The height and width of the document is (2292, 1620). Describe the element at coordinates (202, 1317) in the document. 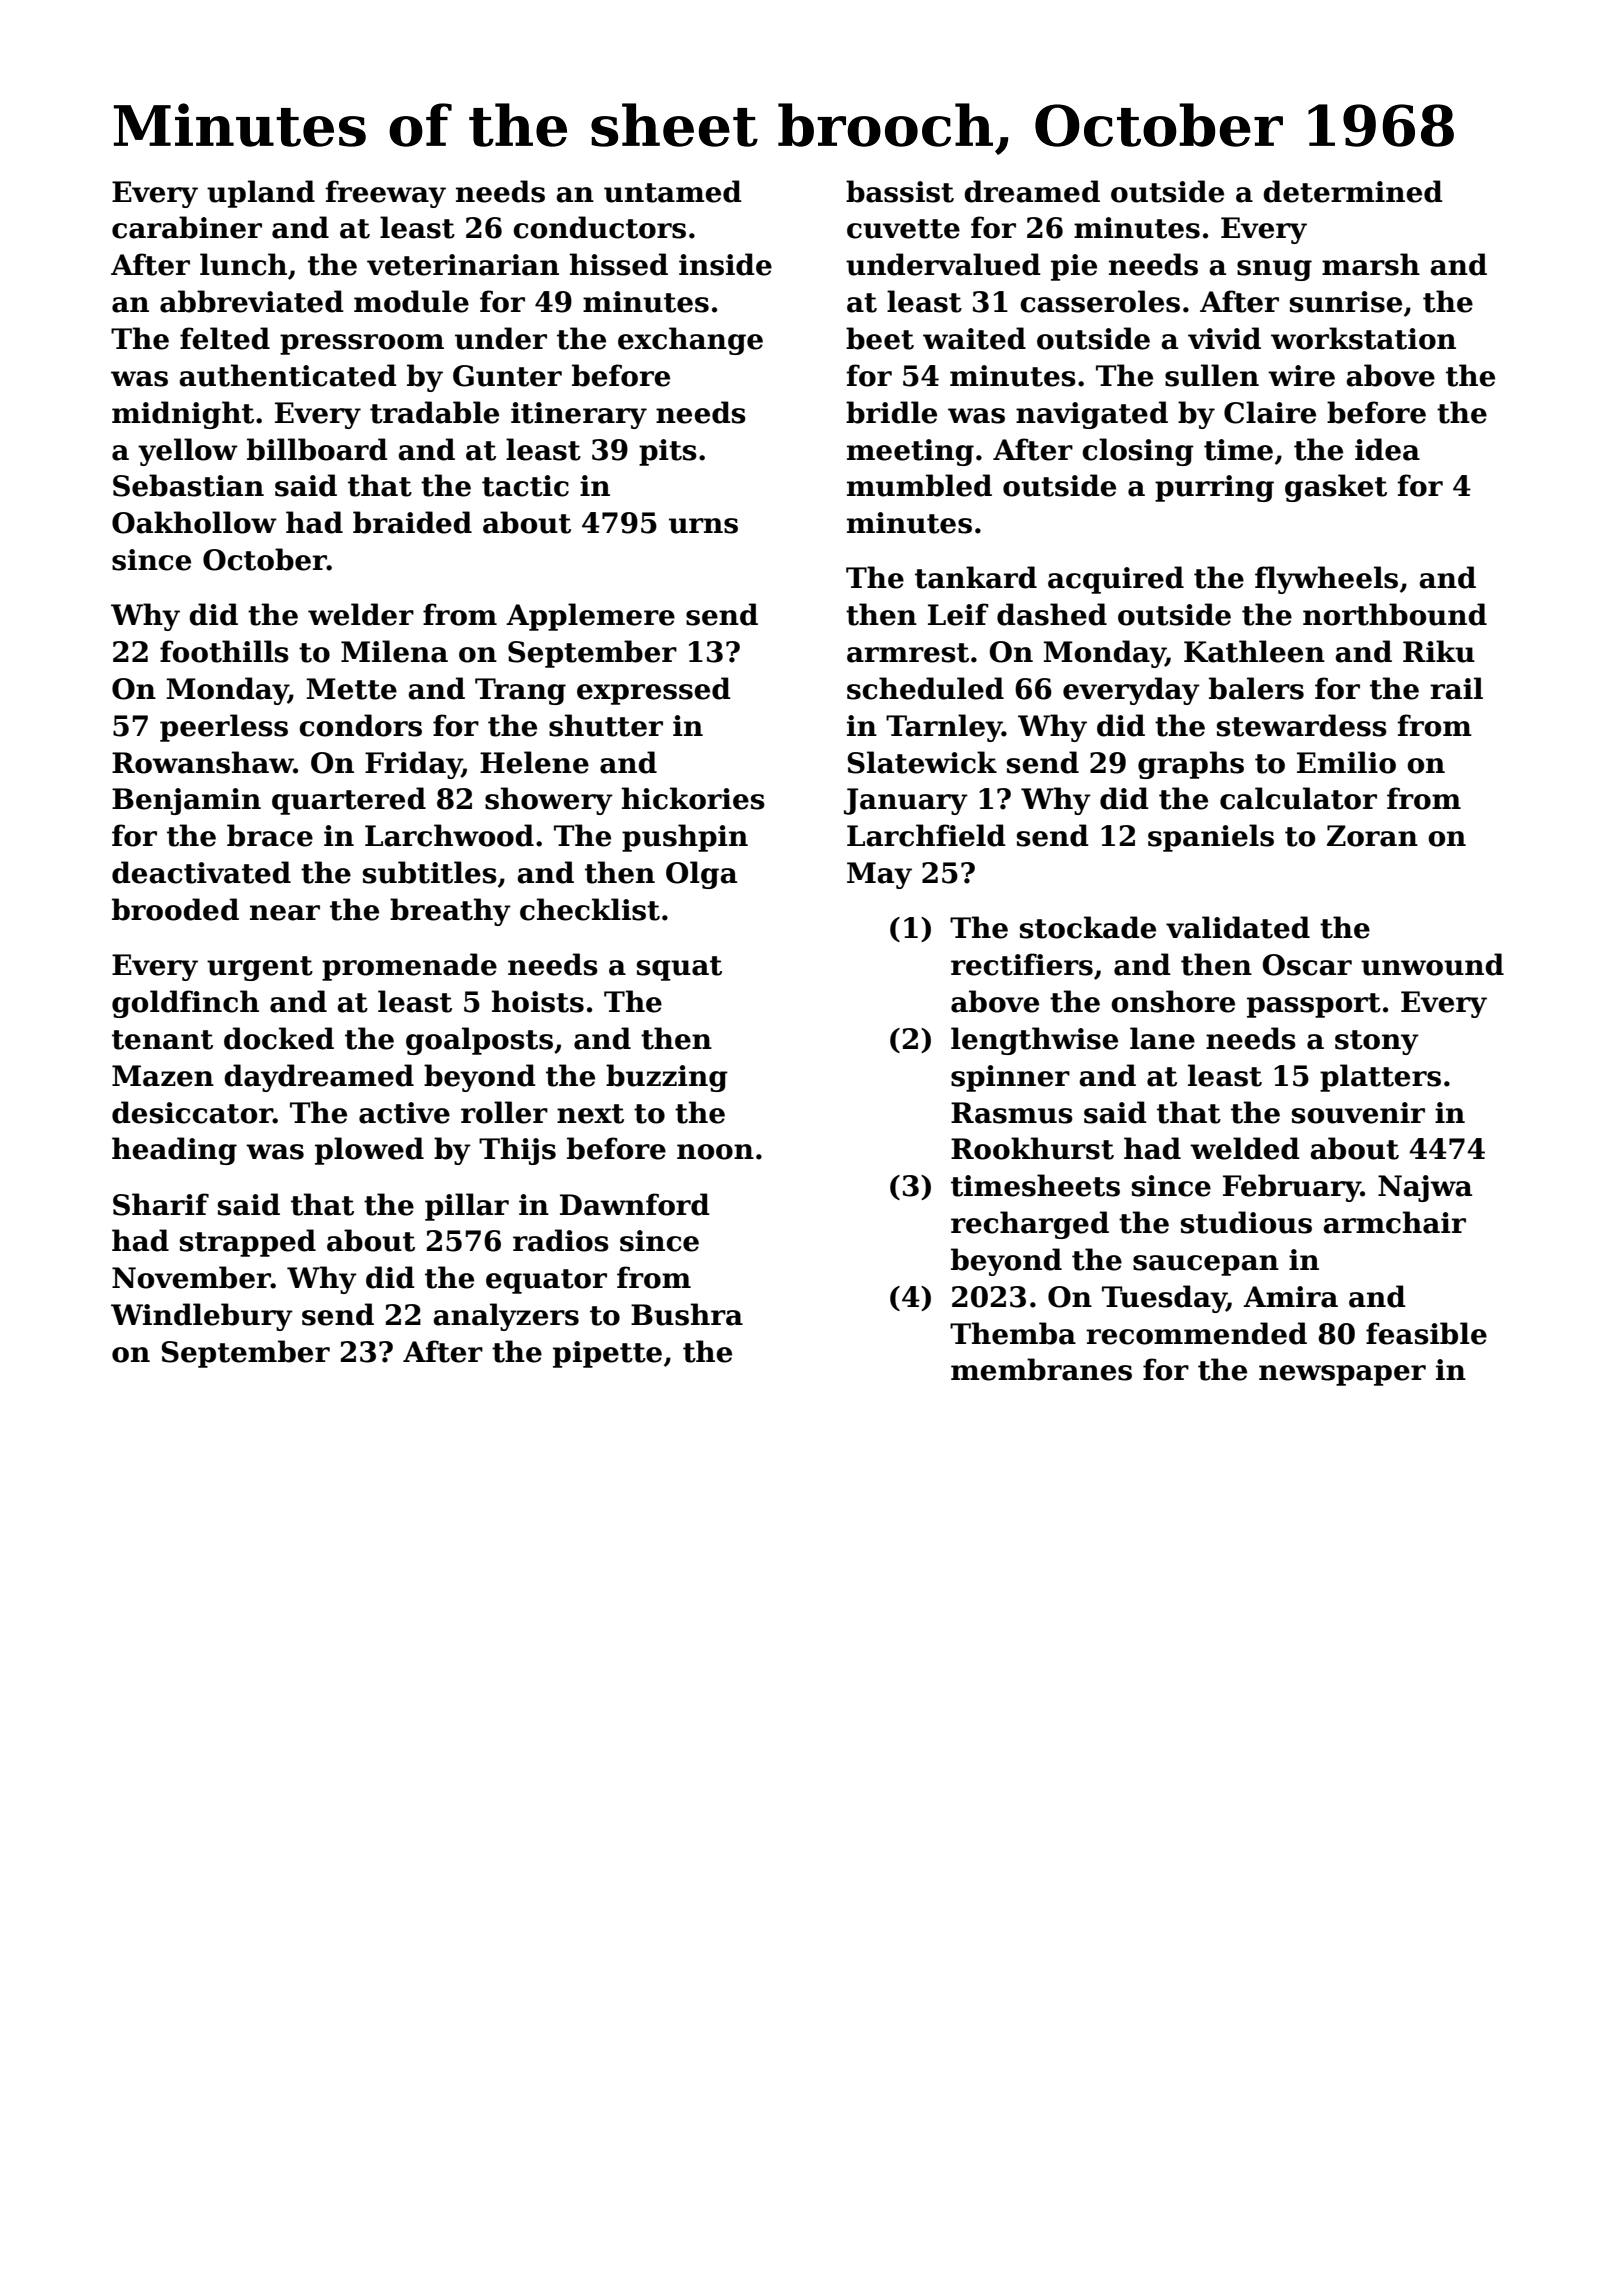

I see `Windlebury` at that location.
